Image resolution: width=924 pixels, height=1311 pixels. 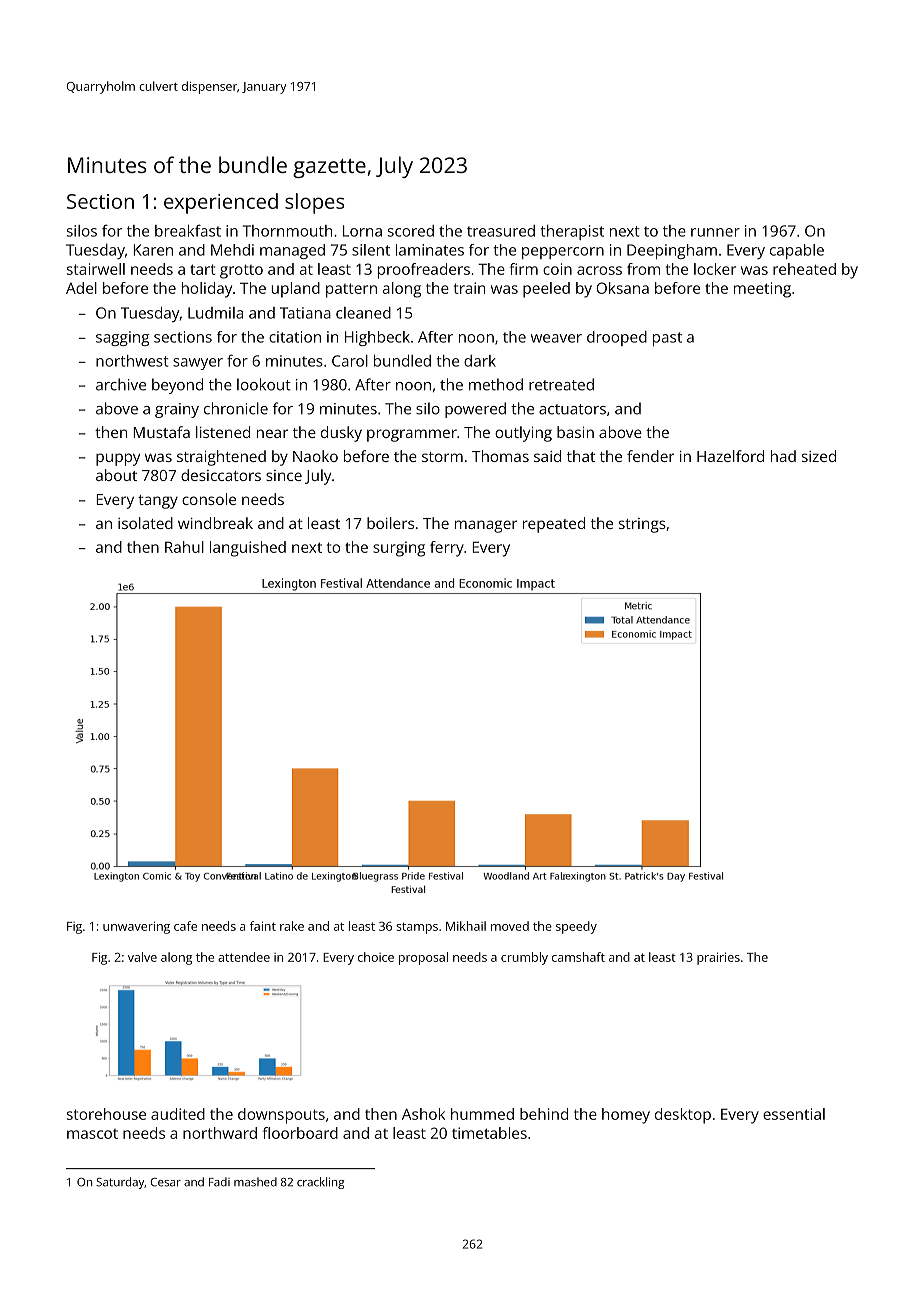 I want to click on surging, so click(x=399, y=549).
